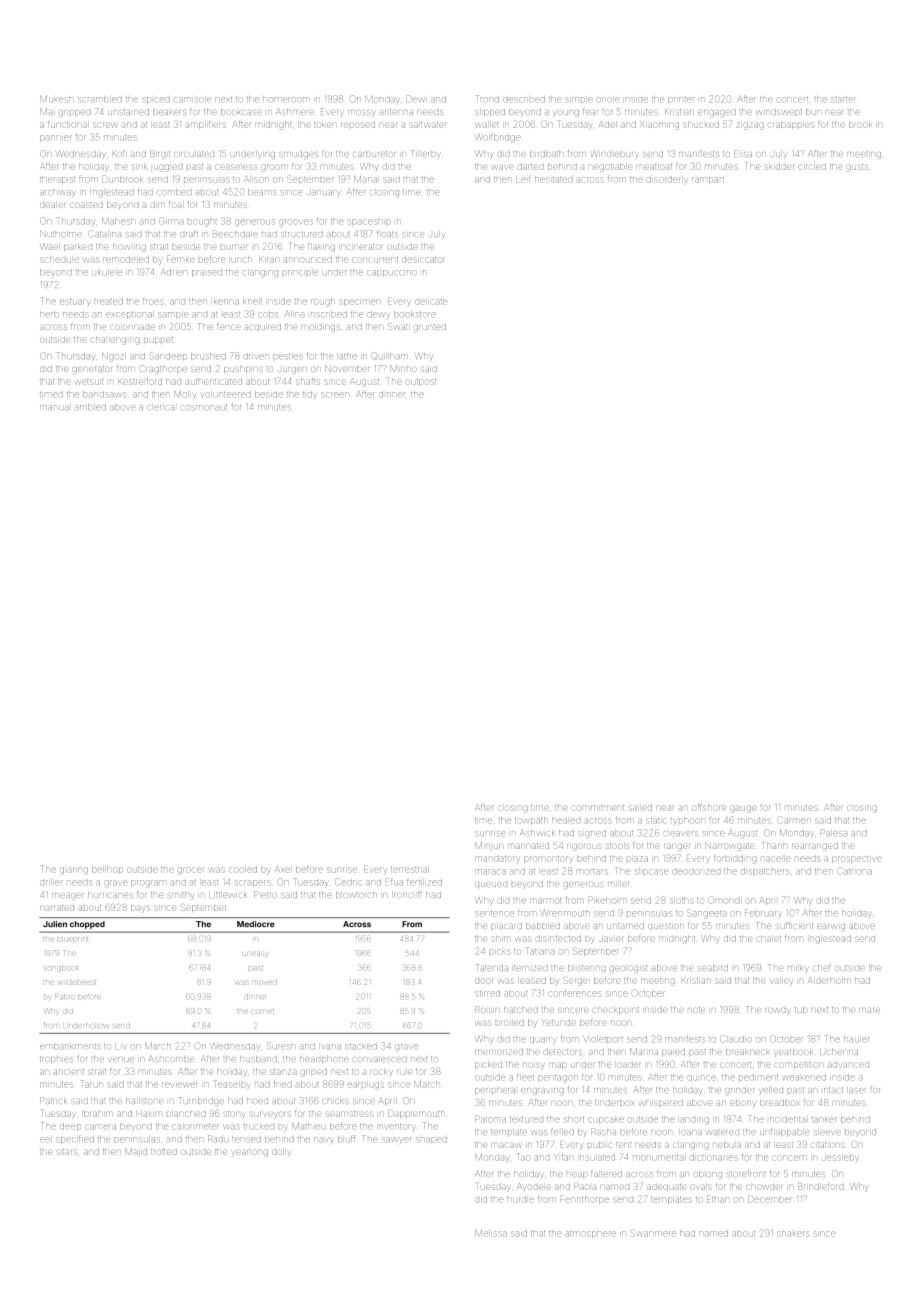 This image has height=1308, width=924. I want to click on terrestrial, so click(409, 870).
